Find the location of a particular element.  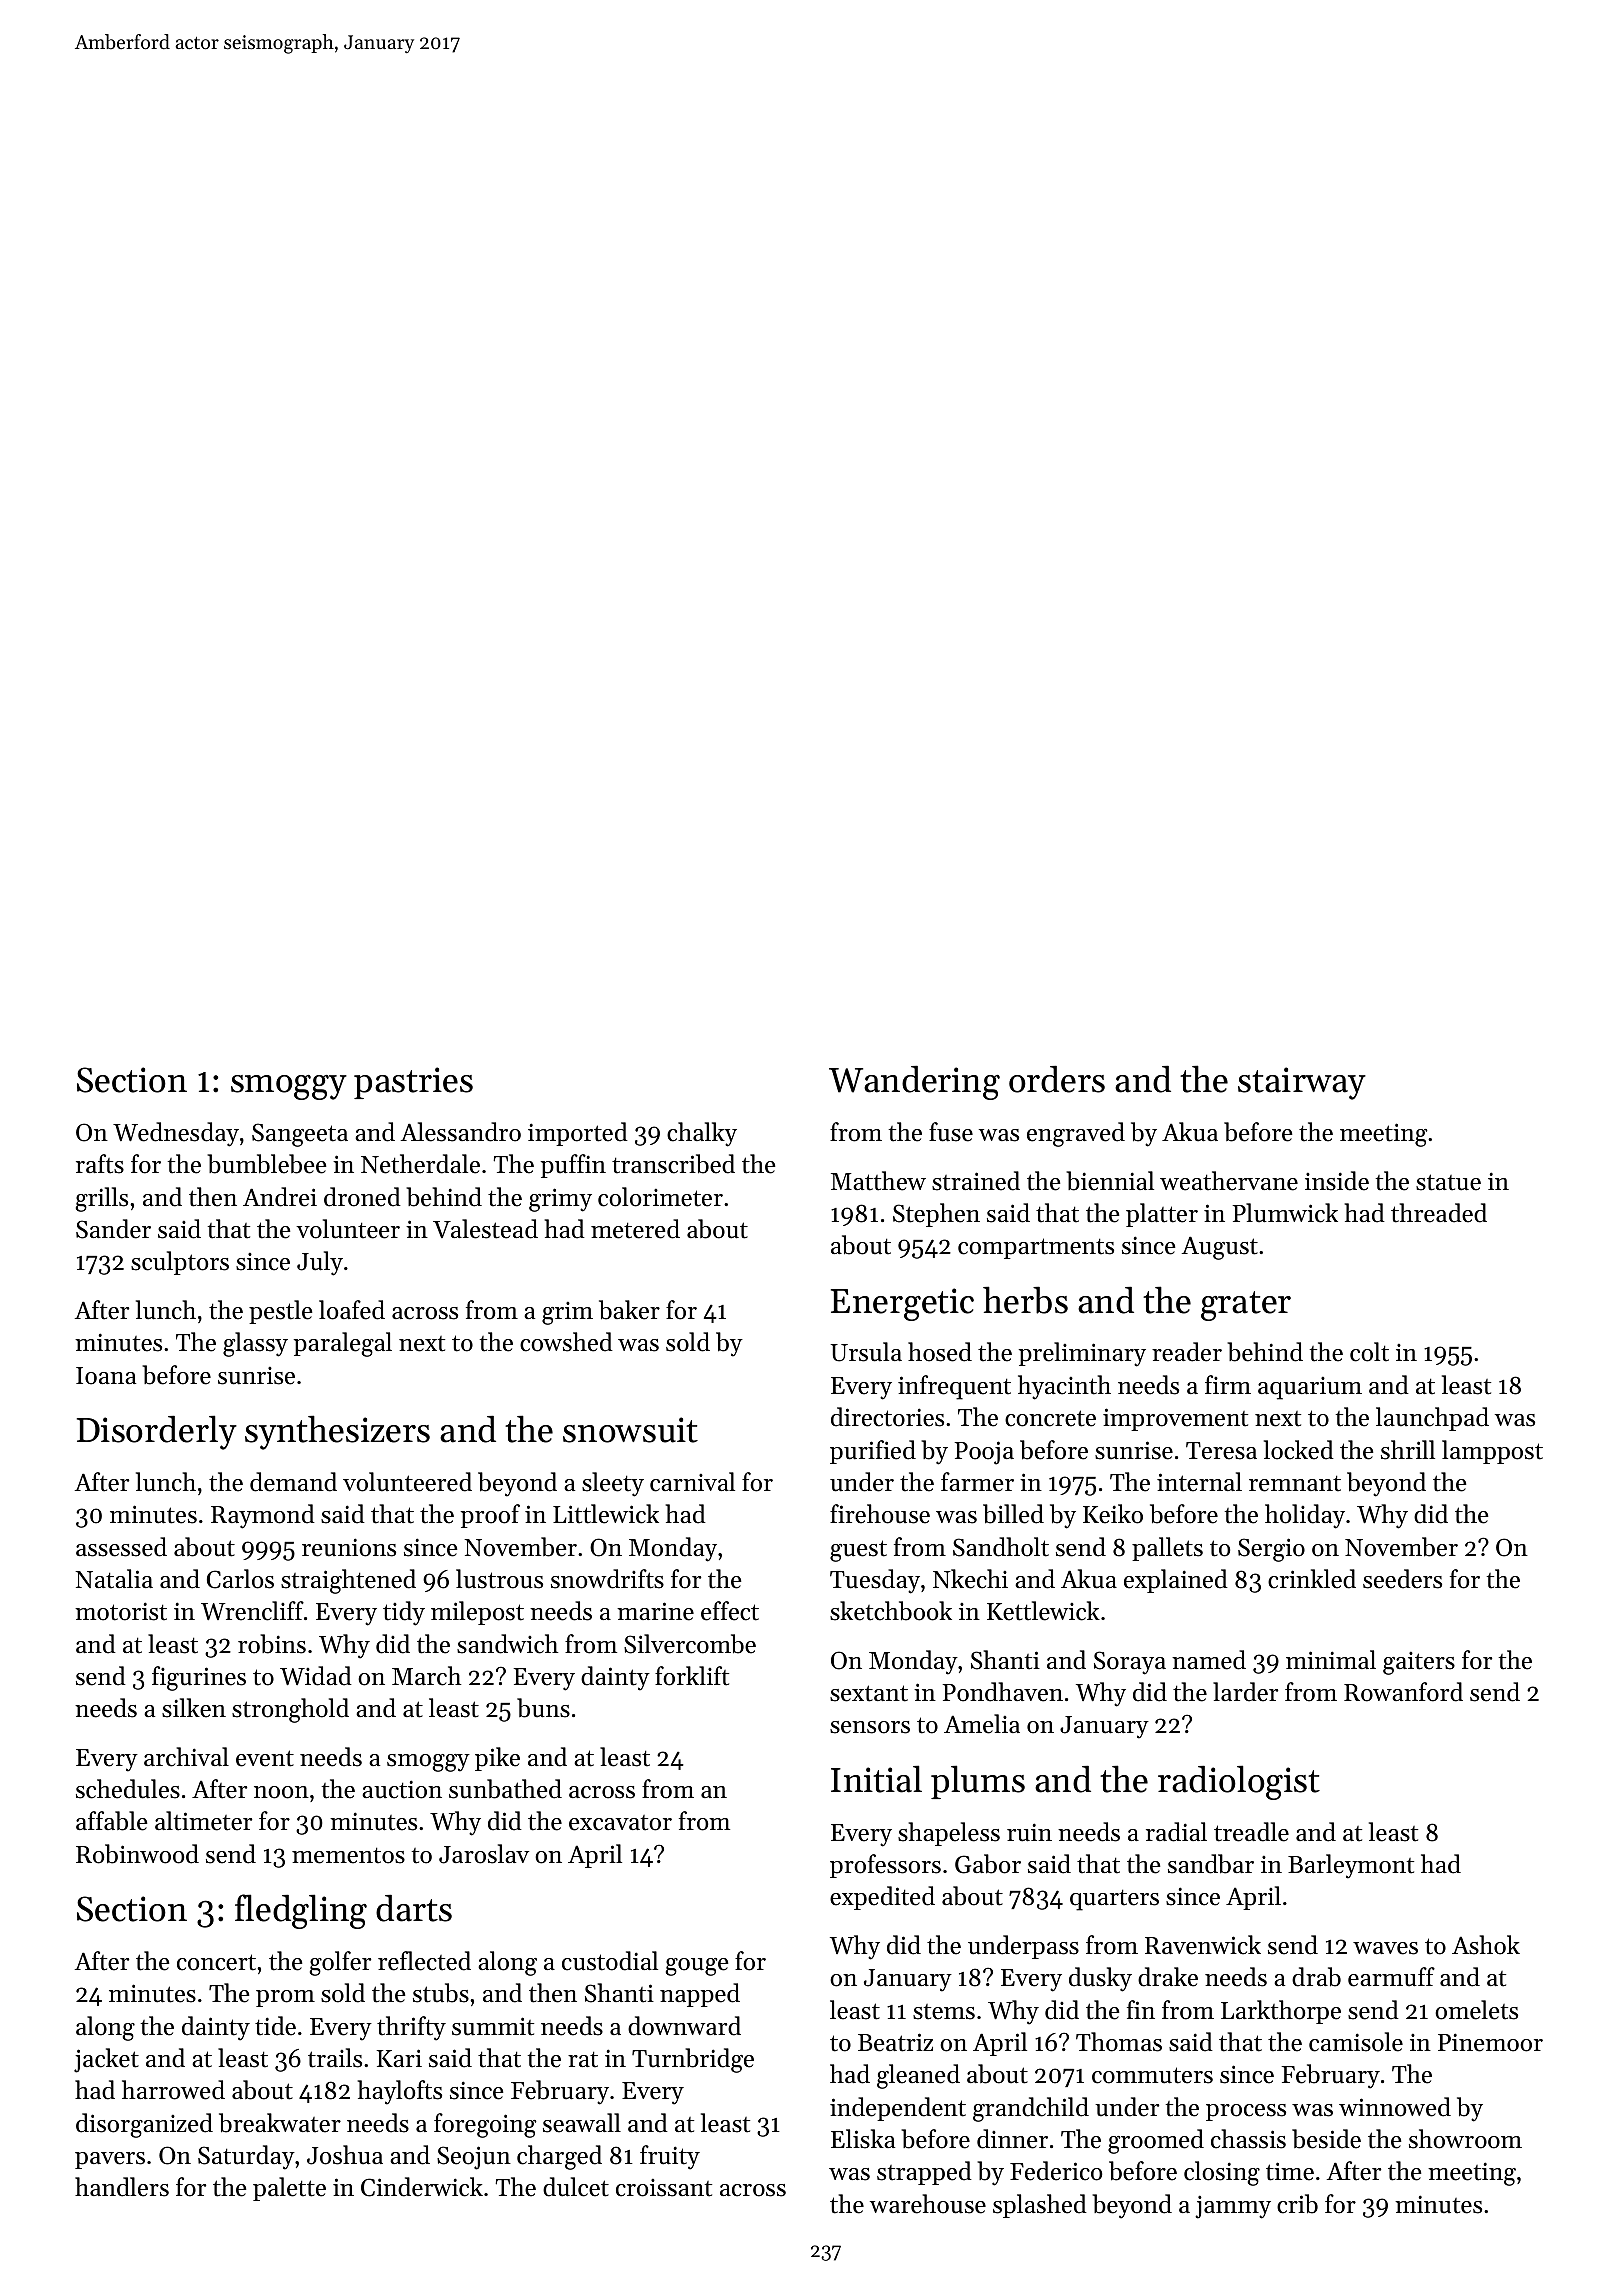

Disorderly is located at coordinates (157, 1432).
